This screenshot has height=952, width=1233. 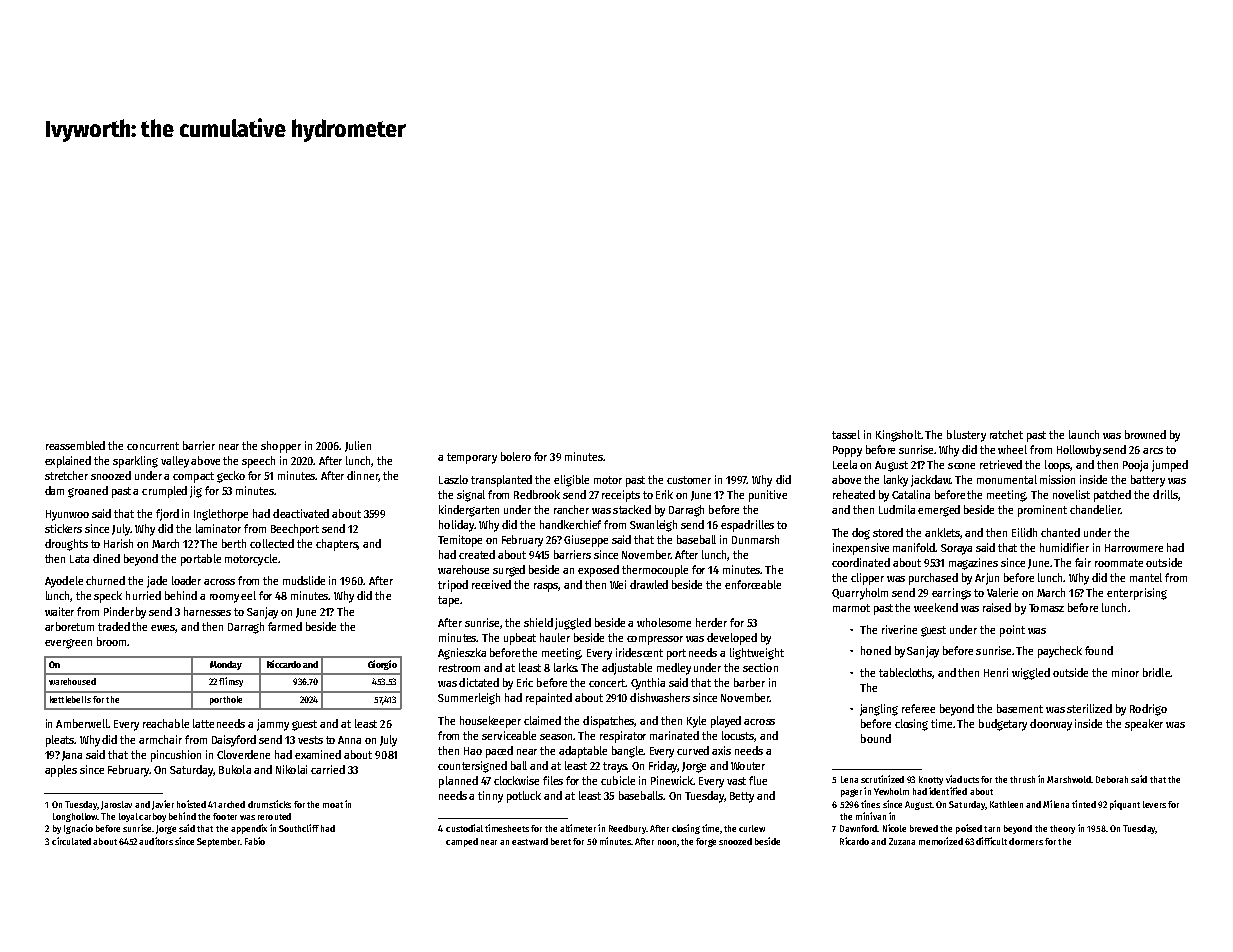 What do you see at coordinates (255, 841) in the screenshot?
I see `Fabio` at bounding box center [255, 841].
